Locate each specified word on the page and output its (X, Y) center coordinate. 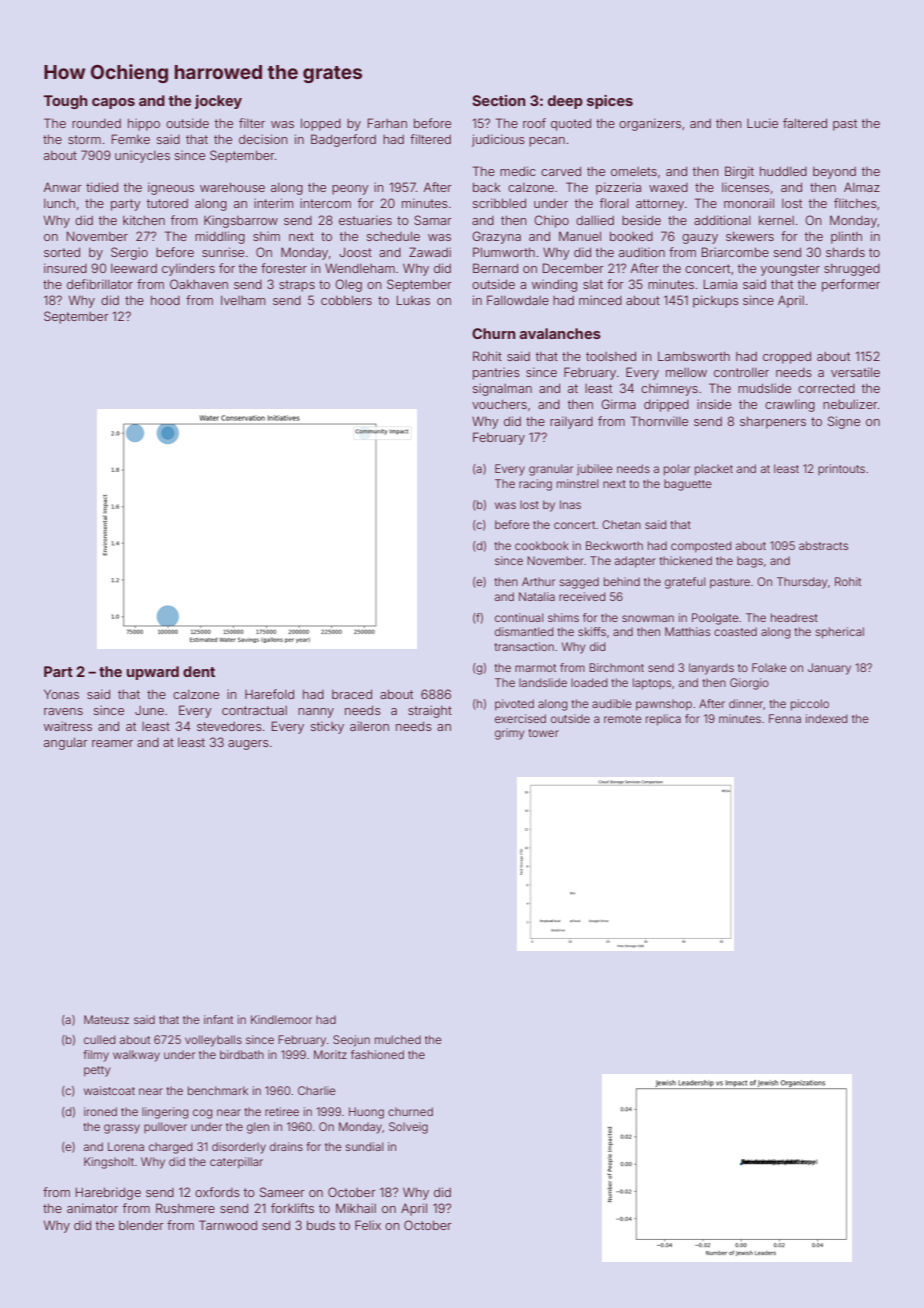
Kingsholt (109, 1163)
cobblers (346, 300)
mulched (398, 1039)
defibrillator (100, 284)
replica (663, 720)
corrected (826, 388)
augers (248, 745)
